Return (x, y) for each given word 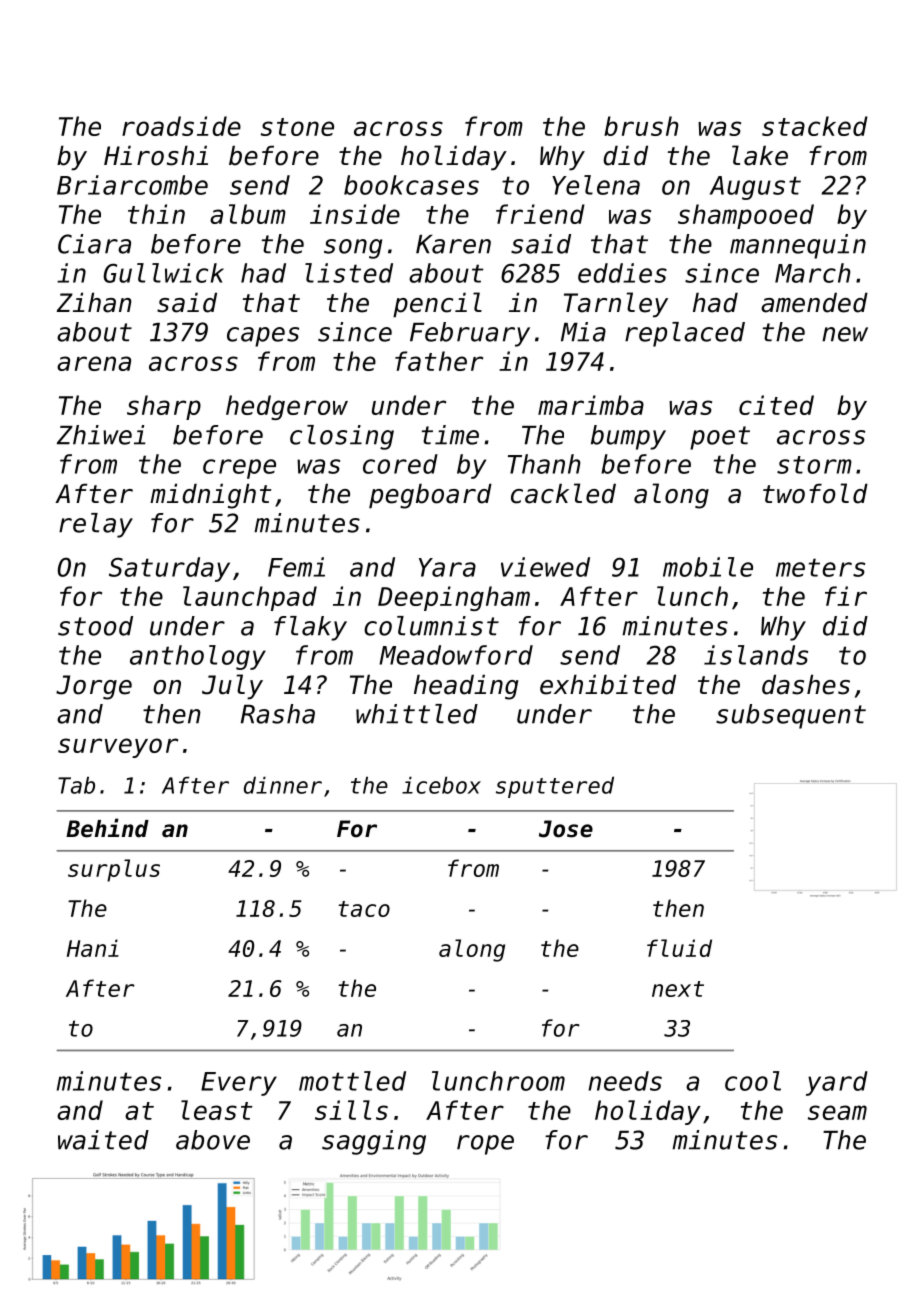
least (217, 1110)
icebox (441, 785)
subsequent (791, 716)
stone (297, 127)
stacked (815, 126)
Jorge (94, 687)
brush (641, 126)
